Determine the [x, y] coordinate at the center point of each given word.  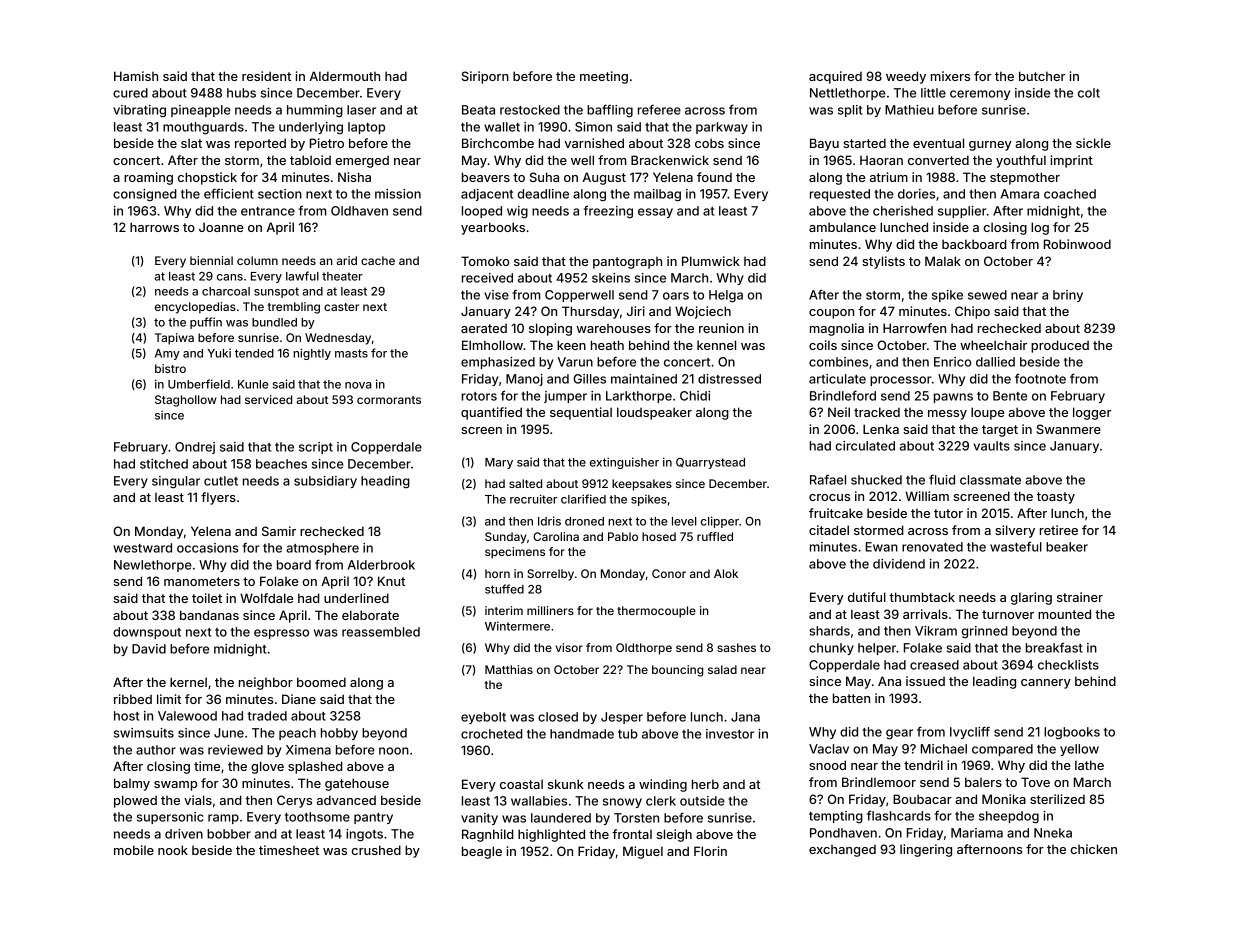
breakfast [1054, 647]
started [864, 143]
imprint [1072, 161]
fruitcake [836, 513]
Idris [549, 521]
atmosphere [322, 549]
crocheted [492, 734]
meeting [604, 77]
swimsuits [144, 733]
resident [266, 76]
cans [230, 277]
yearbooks [493, 228]
